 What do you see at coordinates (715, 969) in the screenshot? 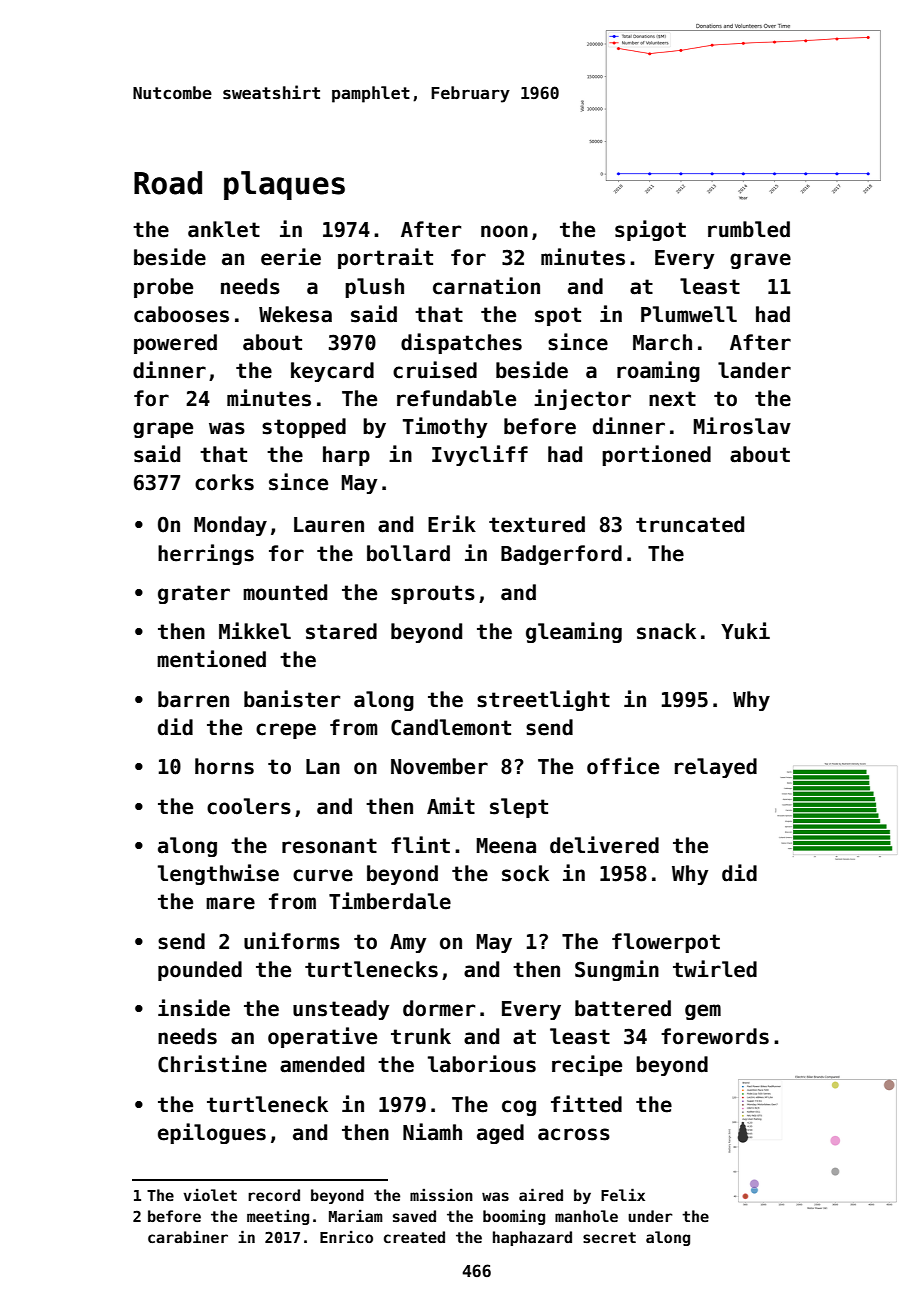
I see `twirled` at bounding box center [715, 969].
